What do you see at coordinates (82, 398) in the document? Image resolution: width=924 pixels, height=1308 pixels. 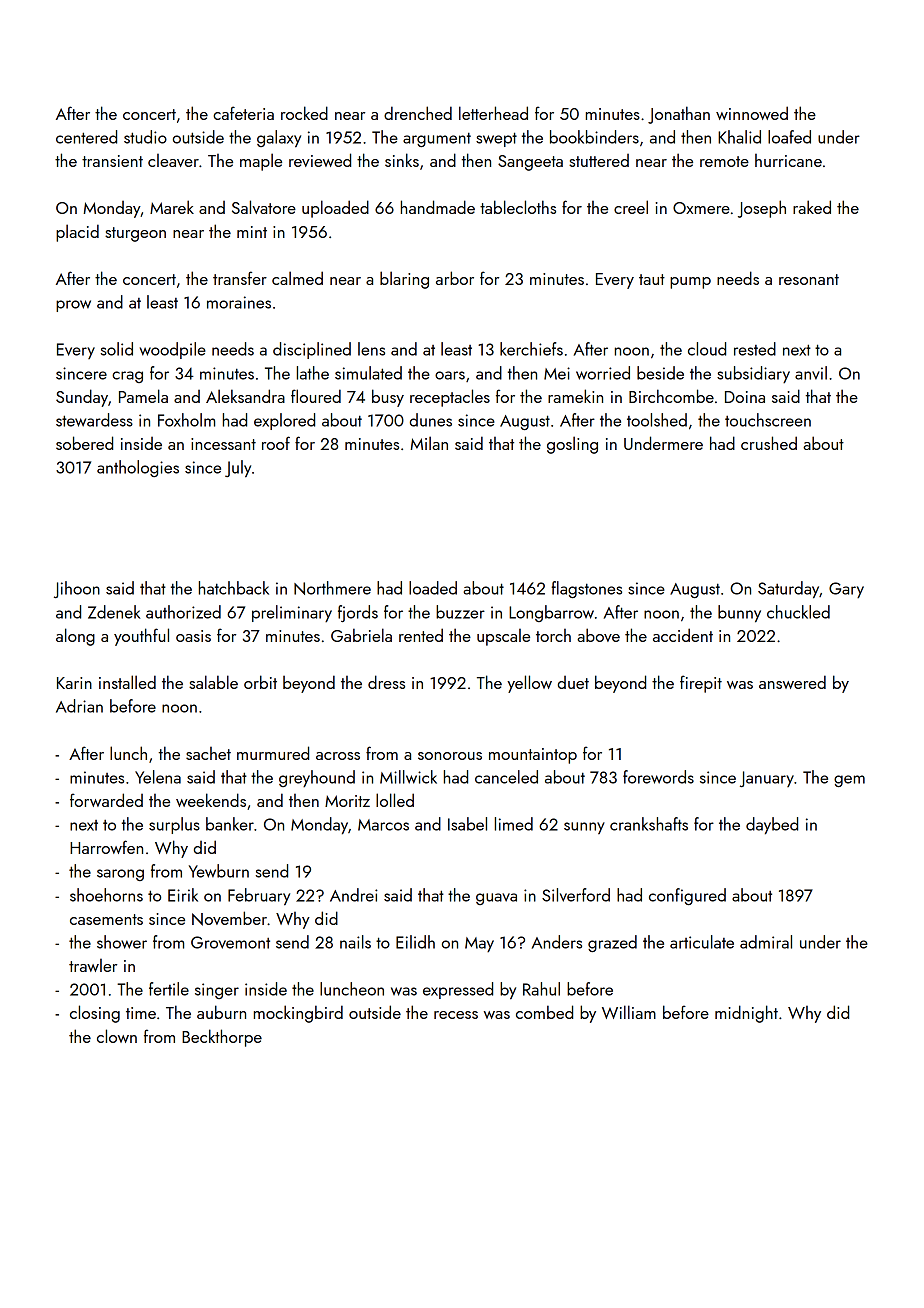 I see `Sunday` at bounding box center [82, 398].
